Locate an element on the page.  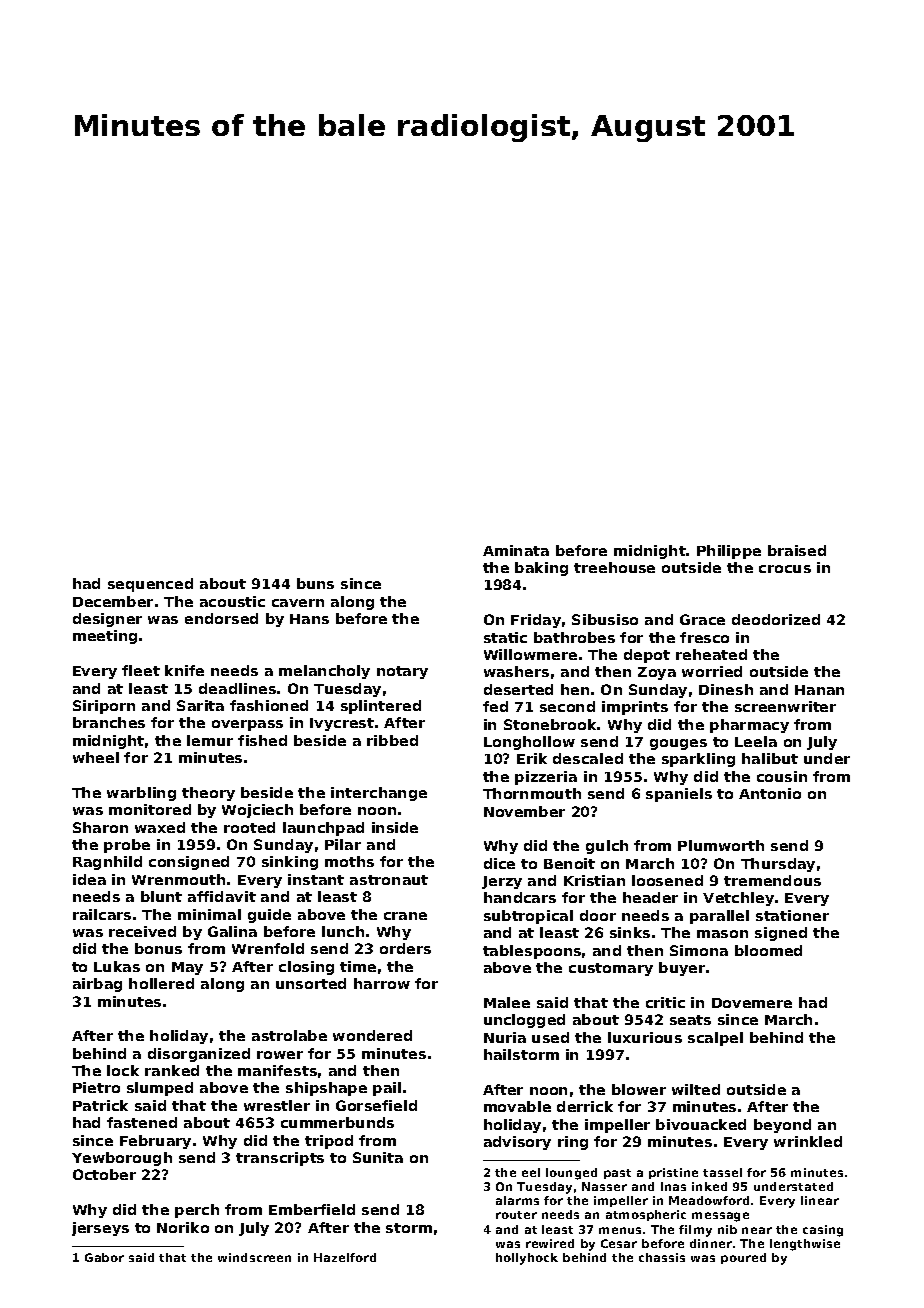
Aminata is located at coordinates (516, 550).
